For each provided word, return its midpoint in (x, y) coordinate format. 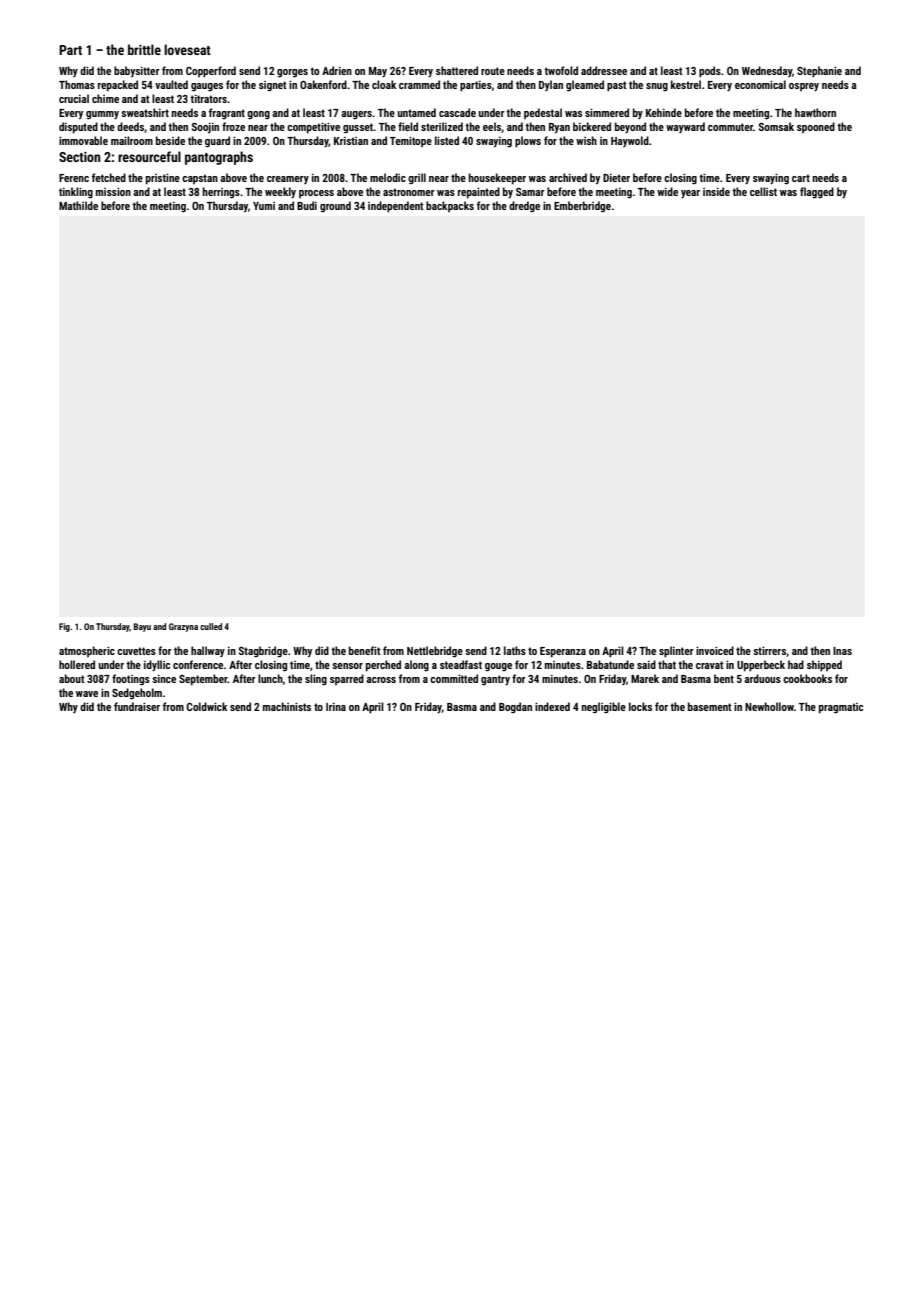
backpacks (450, 206)
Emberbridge (582, 207)
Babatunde (610, 664)
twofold (561, 70)
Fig (64, 627)
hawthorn (815, 112)
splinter (676, 652)
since (164, 679)
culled (211, 626)
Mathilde (78, 205)
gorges (292, 73)
